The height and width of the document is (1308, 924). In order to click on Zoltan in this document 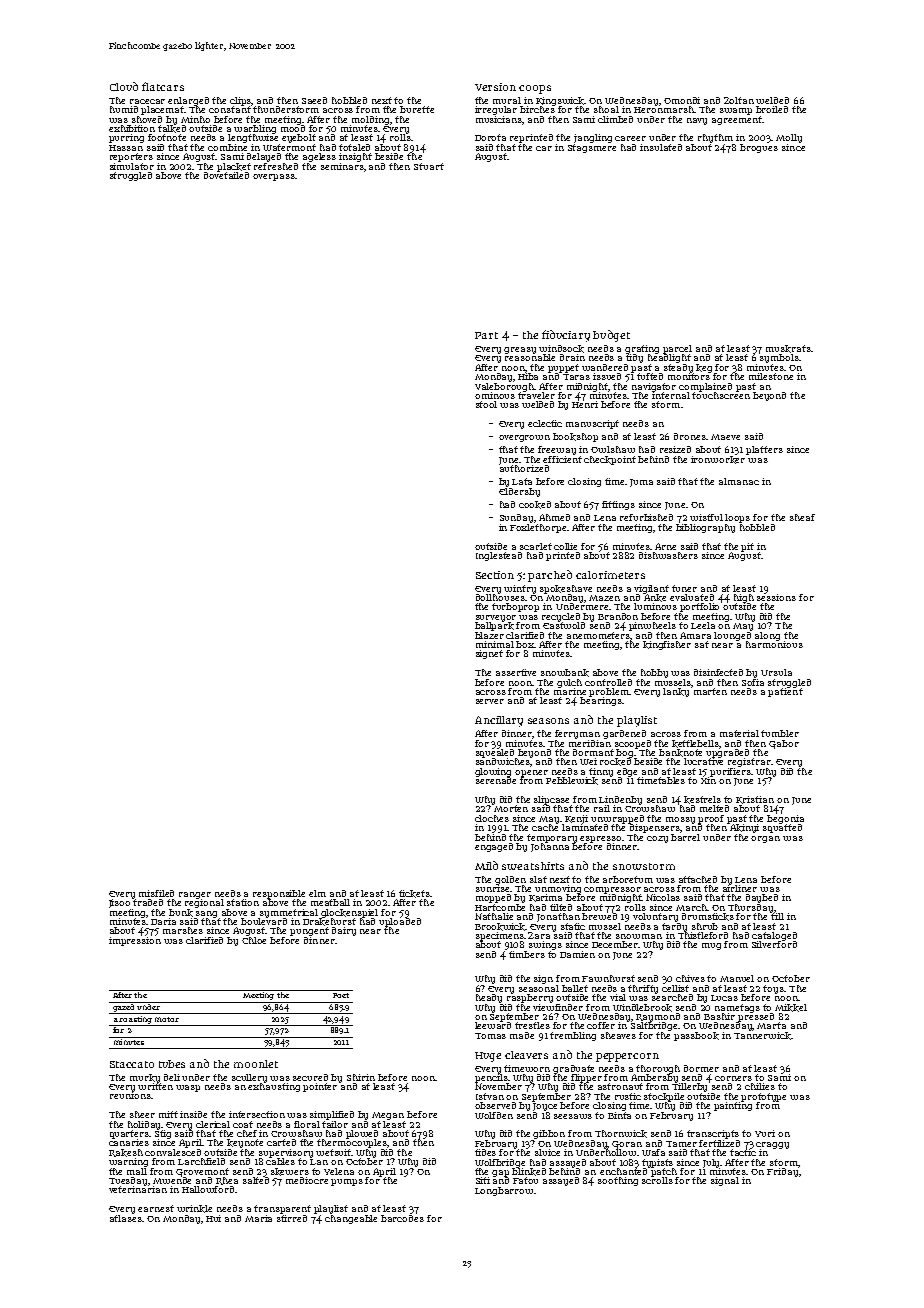, I will do `click(739, 100)`.
